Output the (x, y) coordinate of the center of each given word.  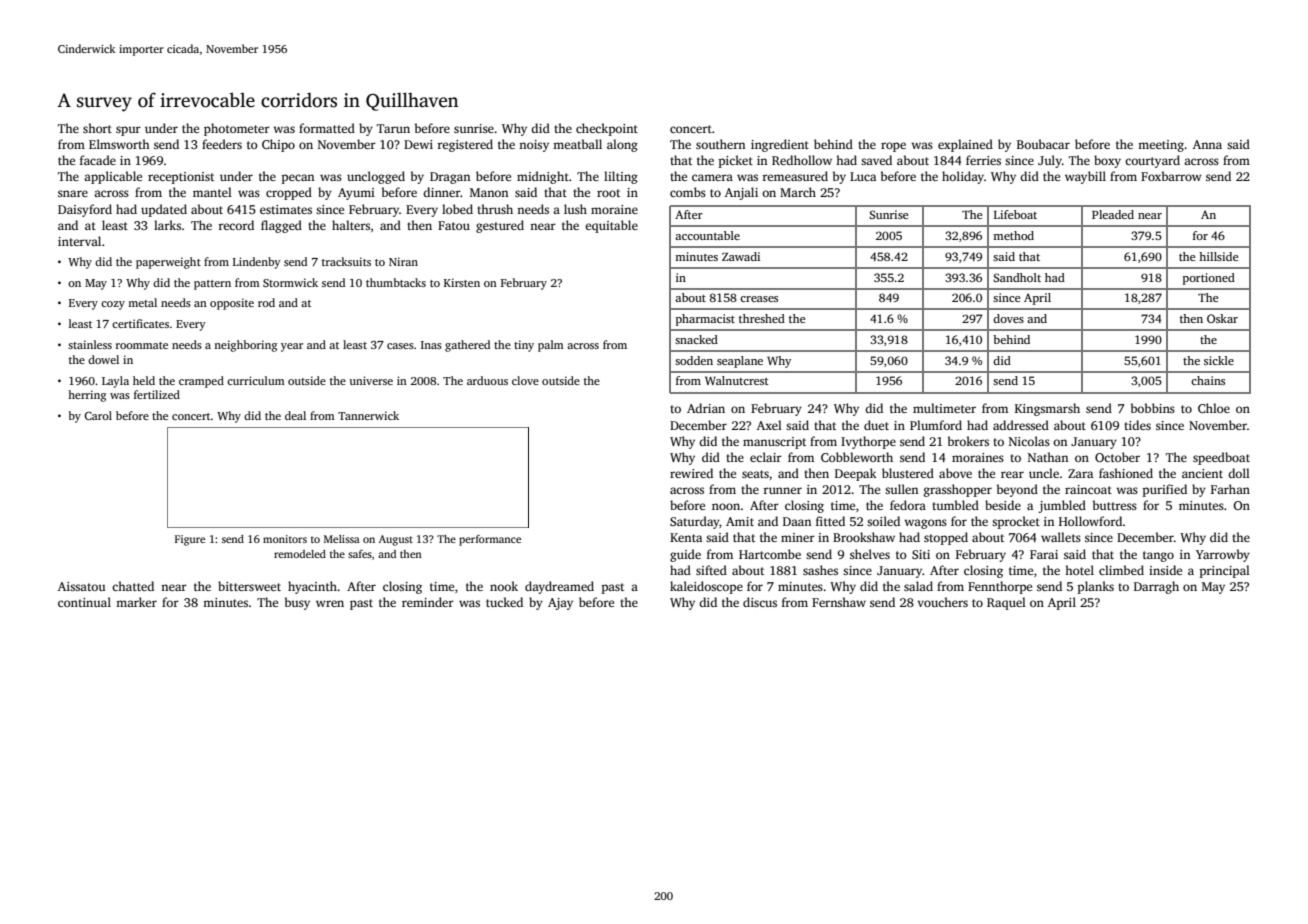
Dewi (418, 144)
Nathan (1048, 457)
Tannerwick (368, 415)
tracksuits (346, 261)
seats (755, 474)
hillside (1218, 256)
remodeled (300, 554)
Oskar (1222, 318)
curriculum (256, 380)
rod (266, 302)
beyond (1017, 490)
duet (876, 425)
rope (893, 147)
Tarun (393, 128)
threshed (762, 318)
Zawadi (741, 256)
